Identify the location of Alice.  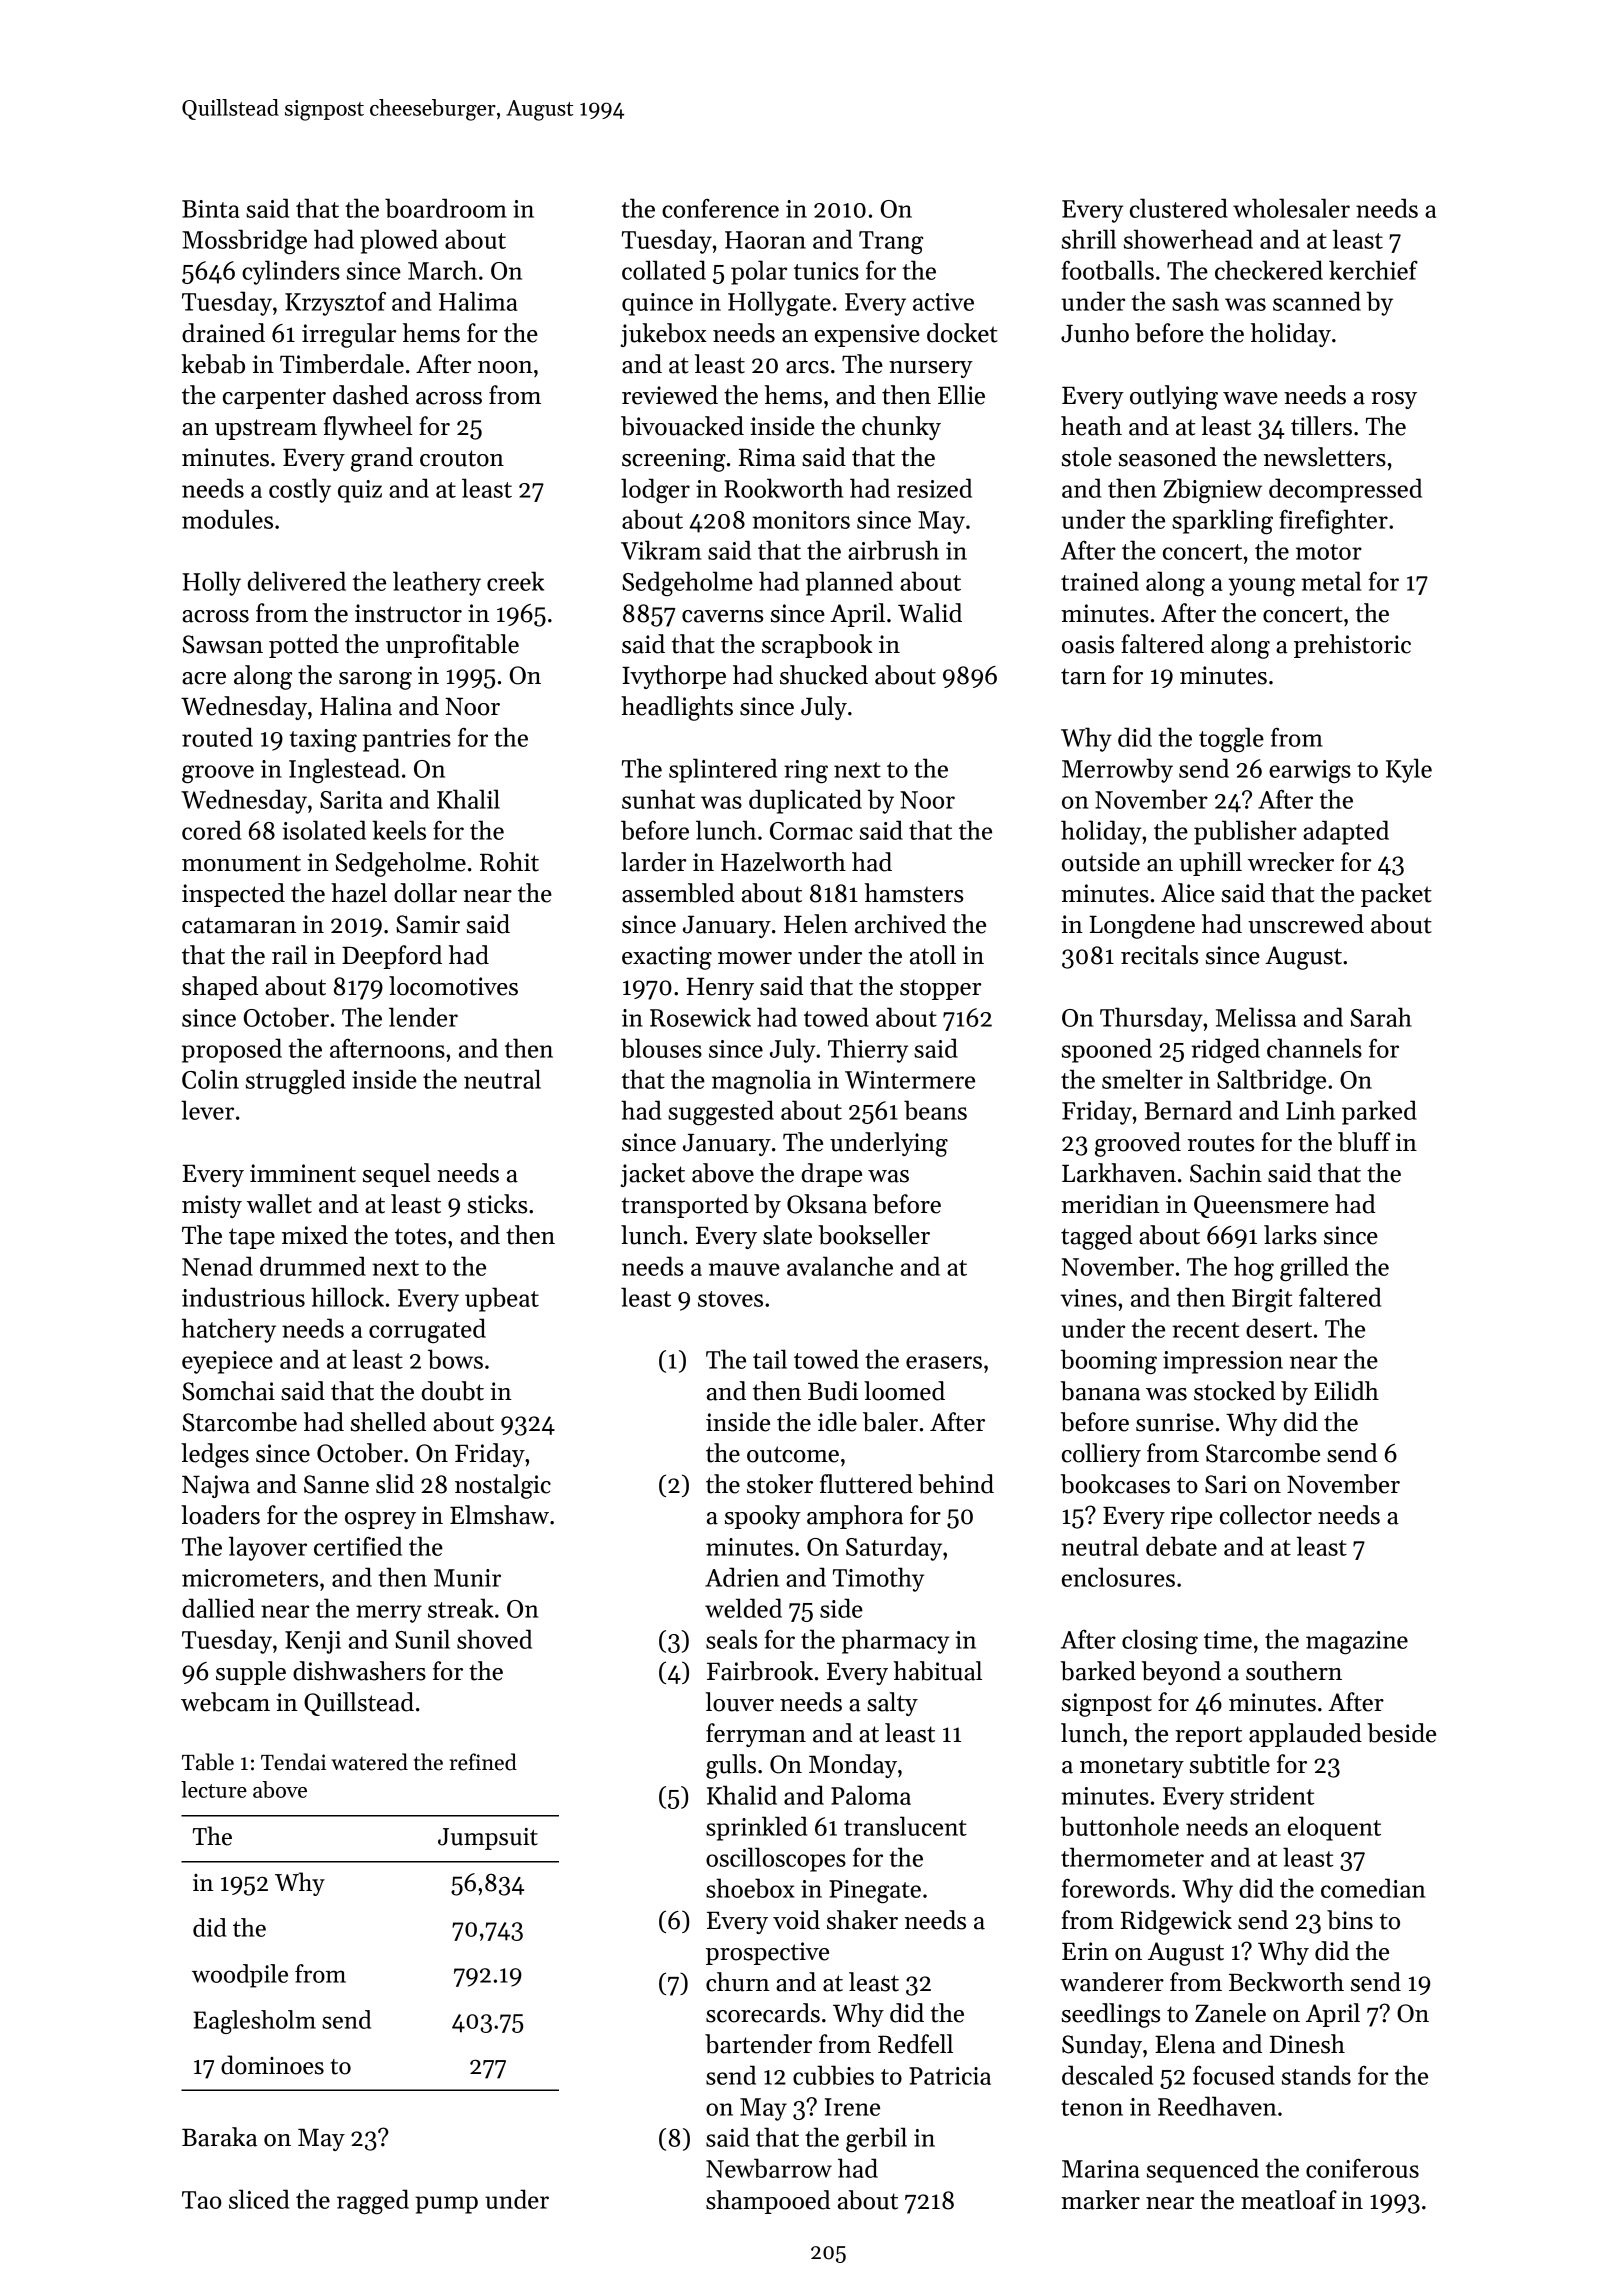
(1188, 893).
